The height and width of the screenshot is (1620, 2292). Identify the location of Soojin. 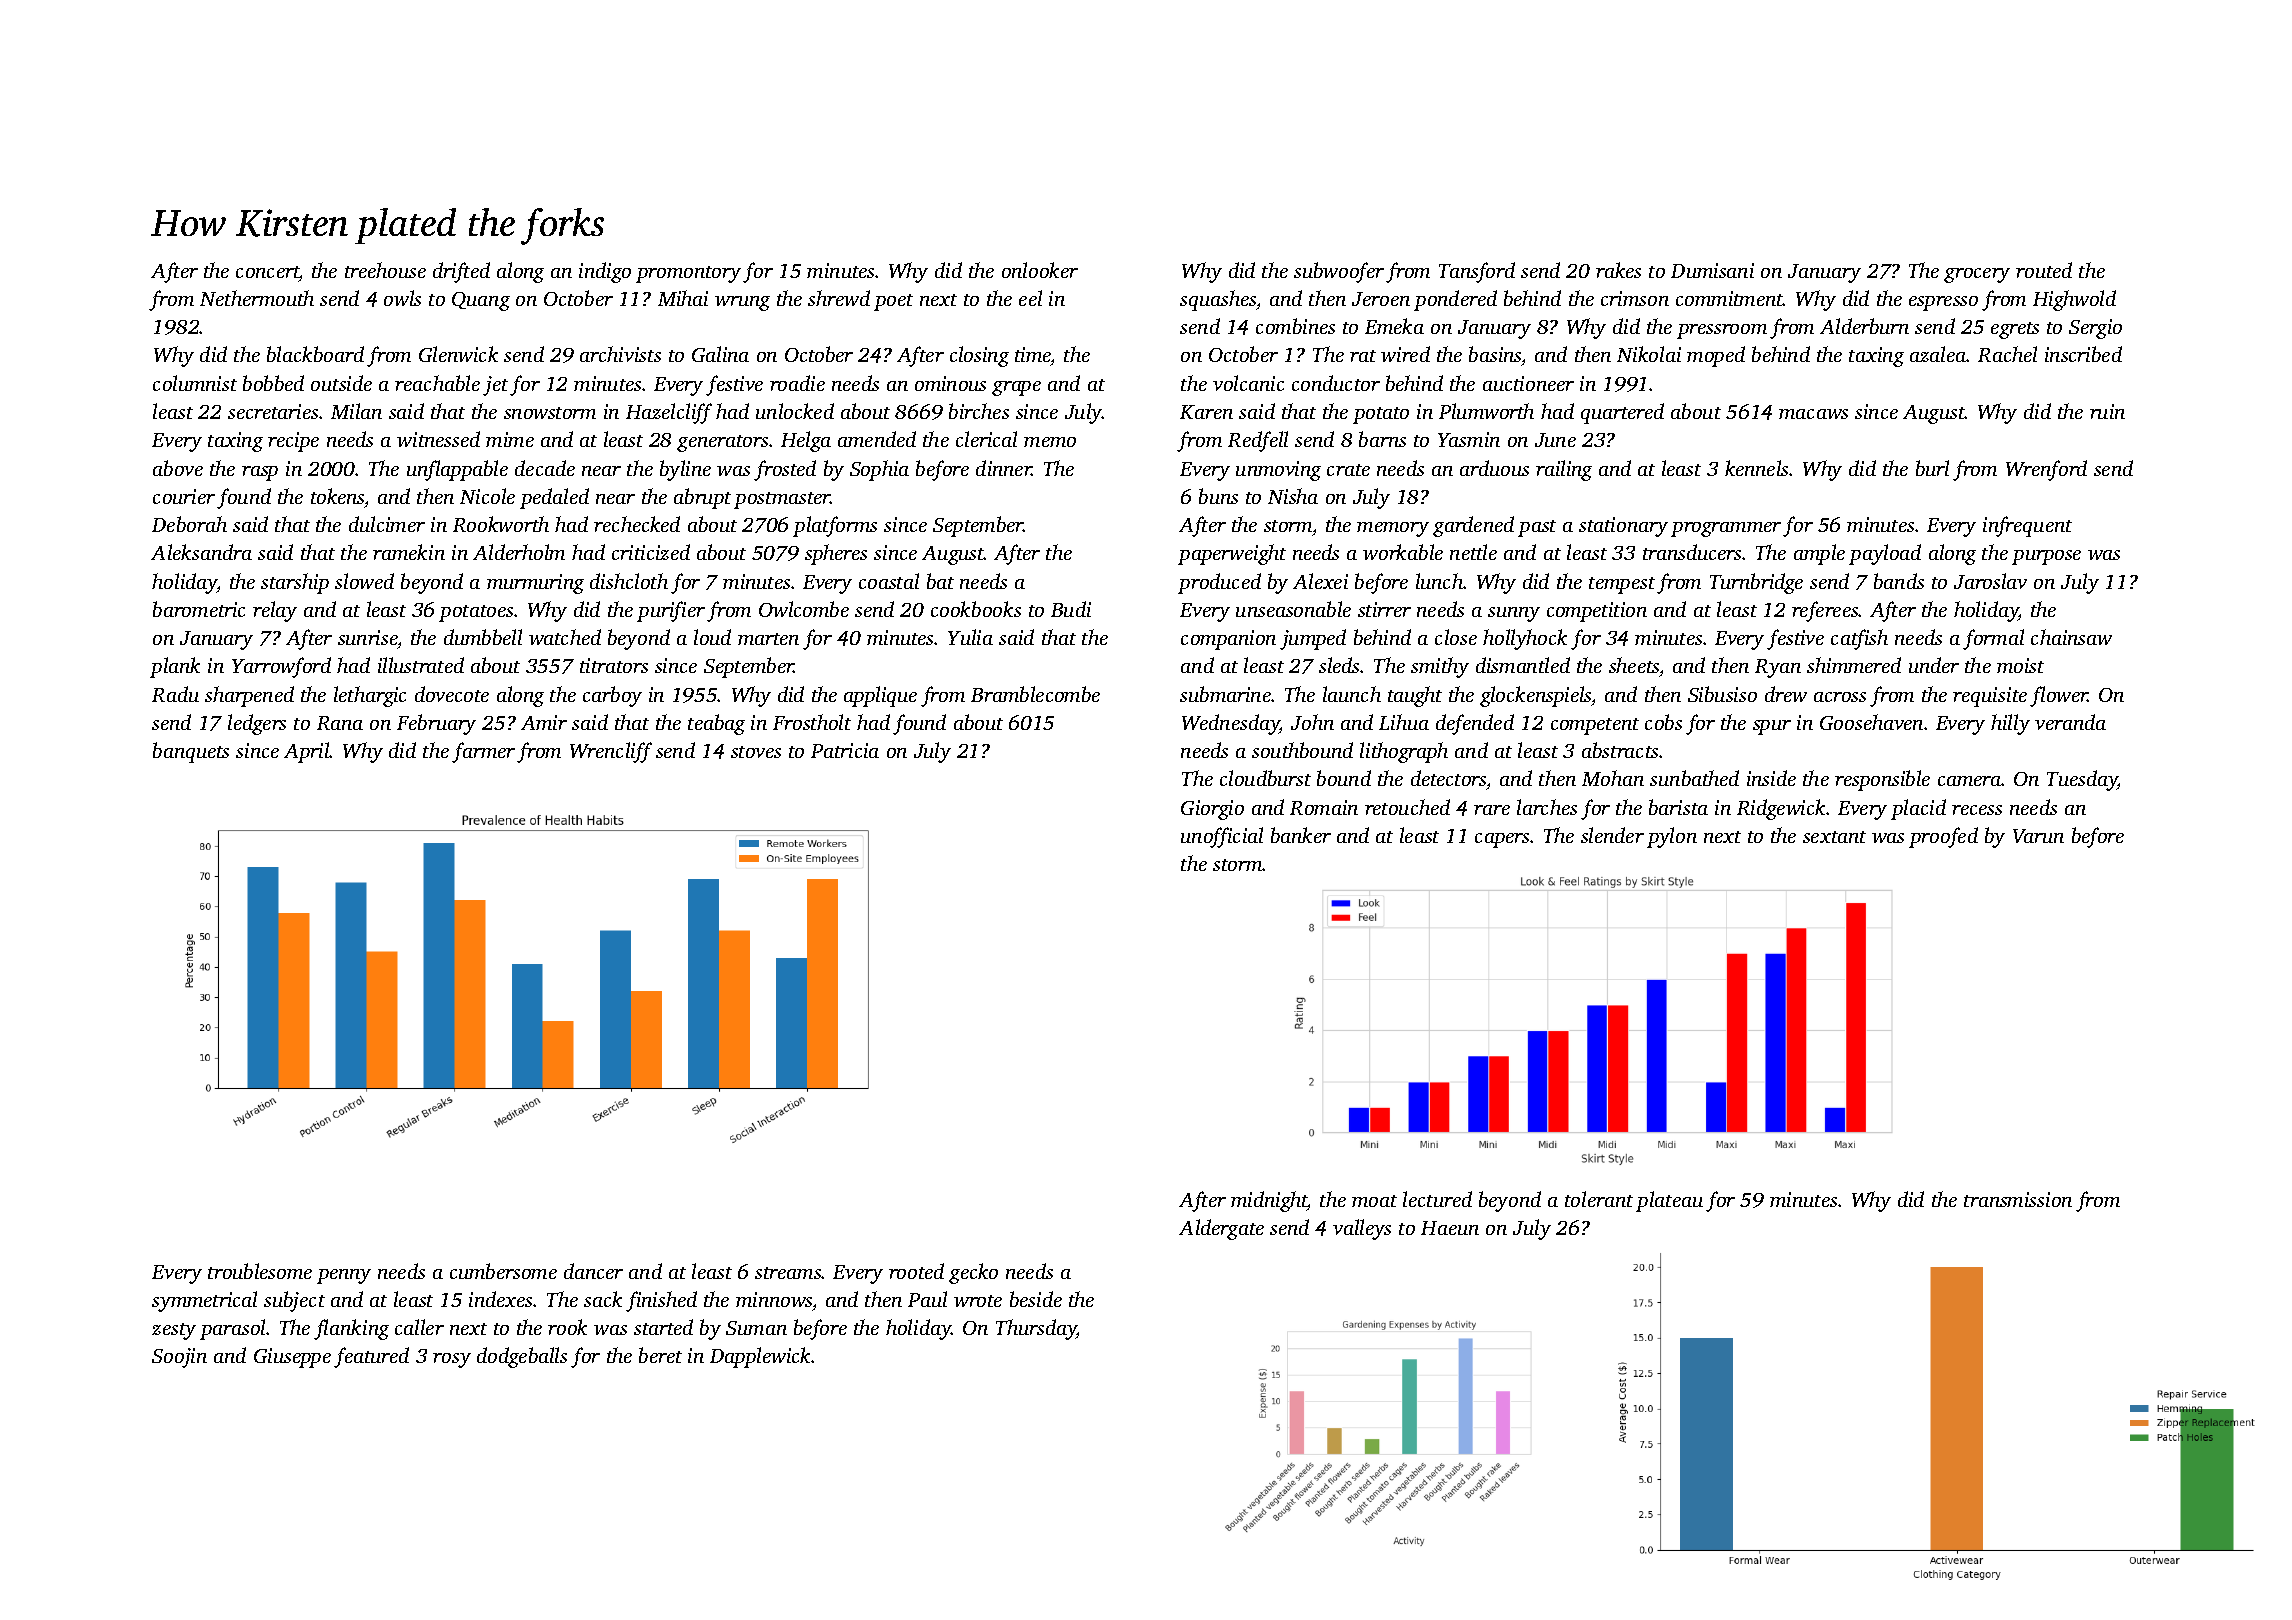
(179, 1358).
